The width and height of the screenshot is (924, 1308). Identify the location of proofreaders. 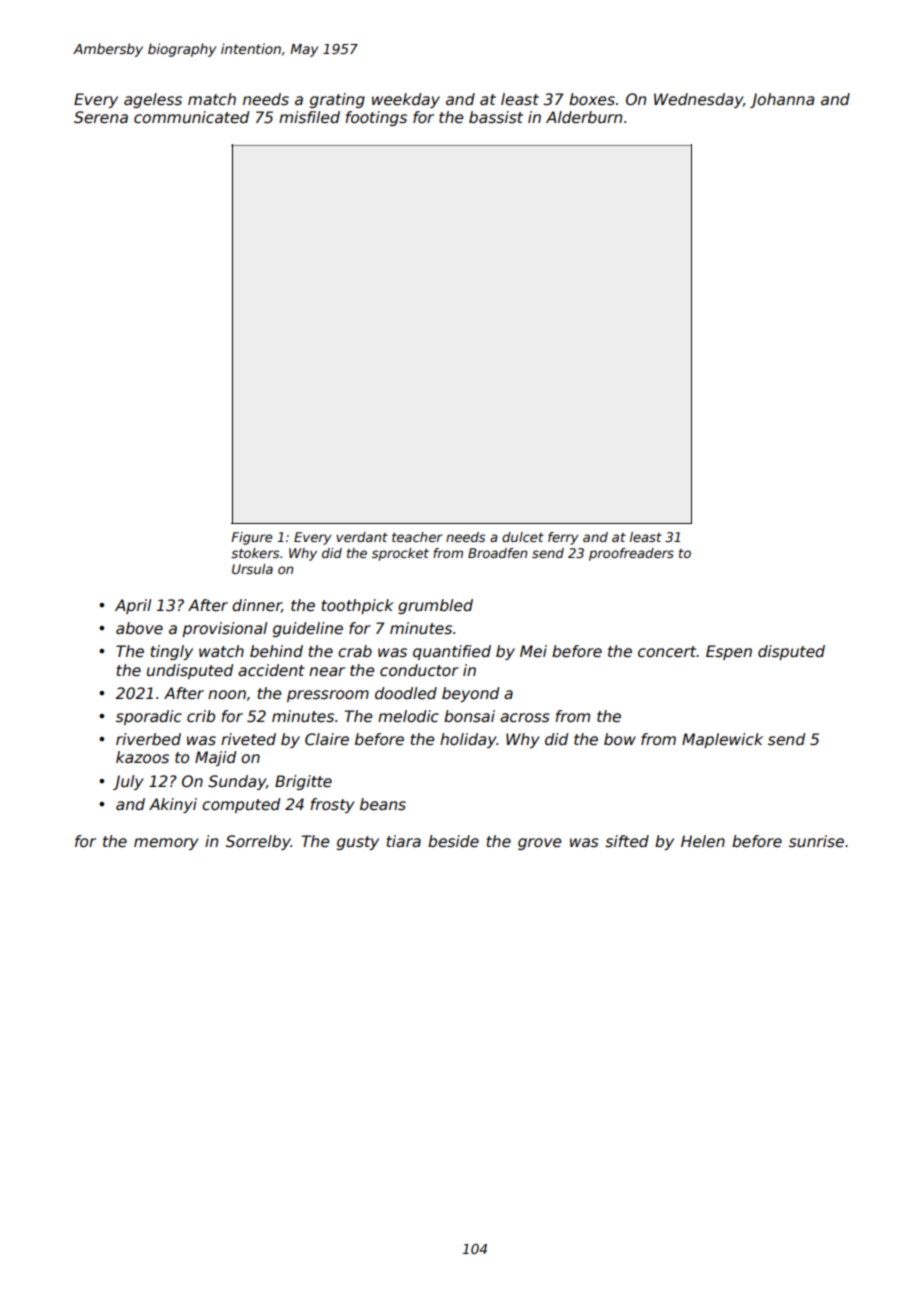
(631, 554).
